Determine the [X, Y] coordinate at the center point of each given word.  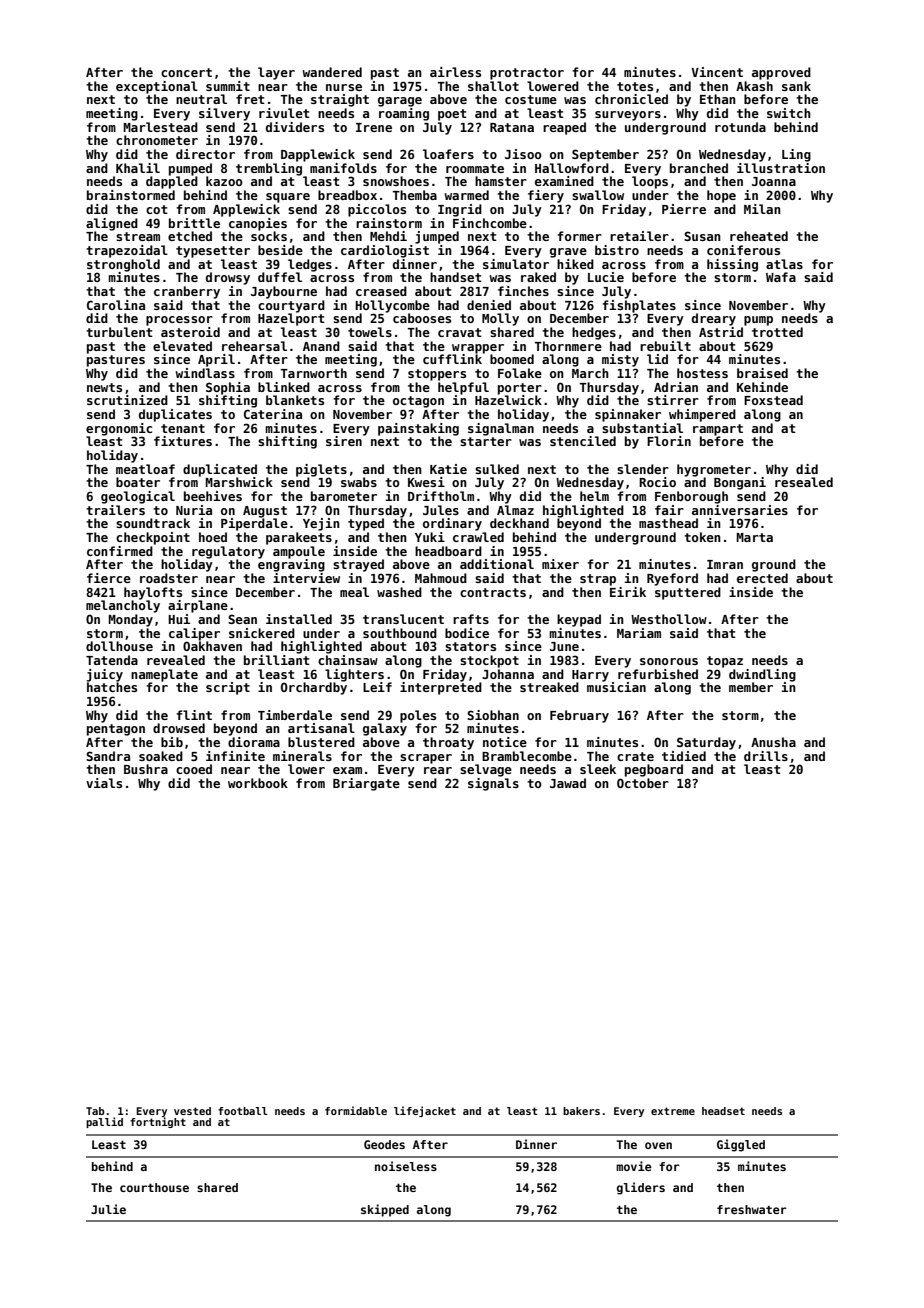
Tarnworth [314, 373]
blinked [284, 387]
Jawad [568, 783]
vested [192, 1111]
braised [762, 373]
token [702, 537]
